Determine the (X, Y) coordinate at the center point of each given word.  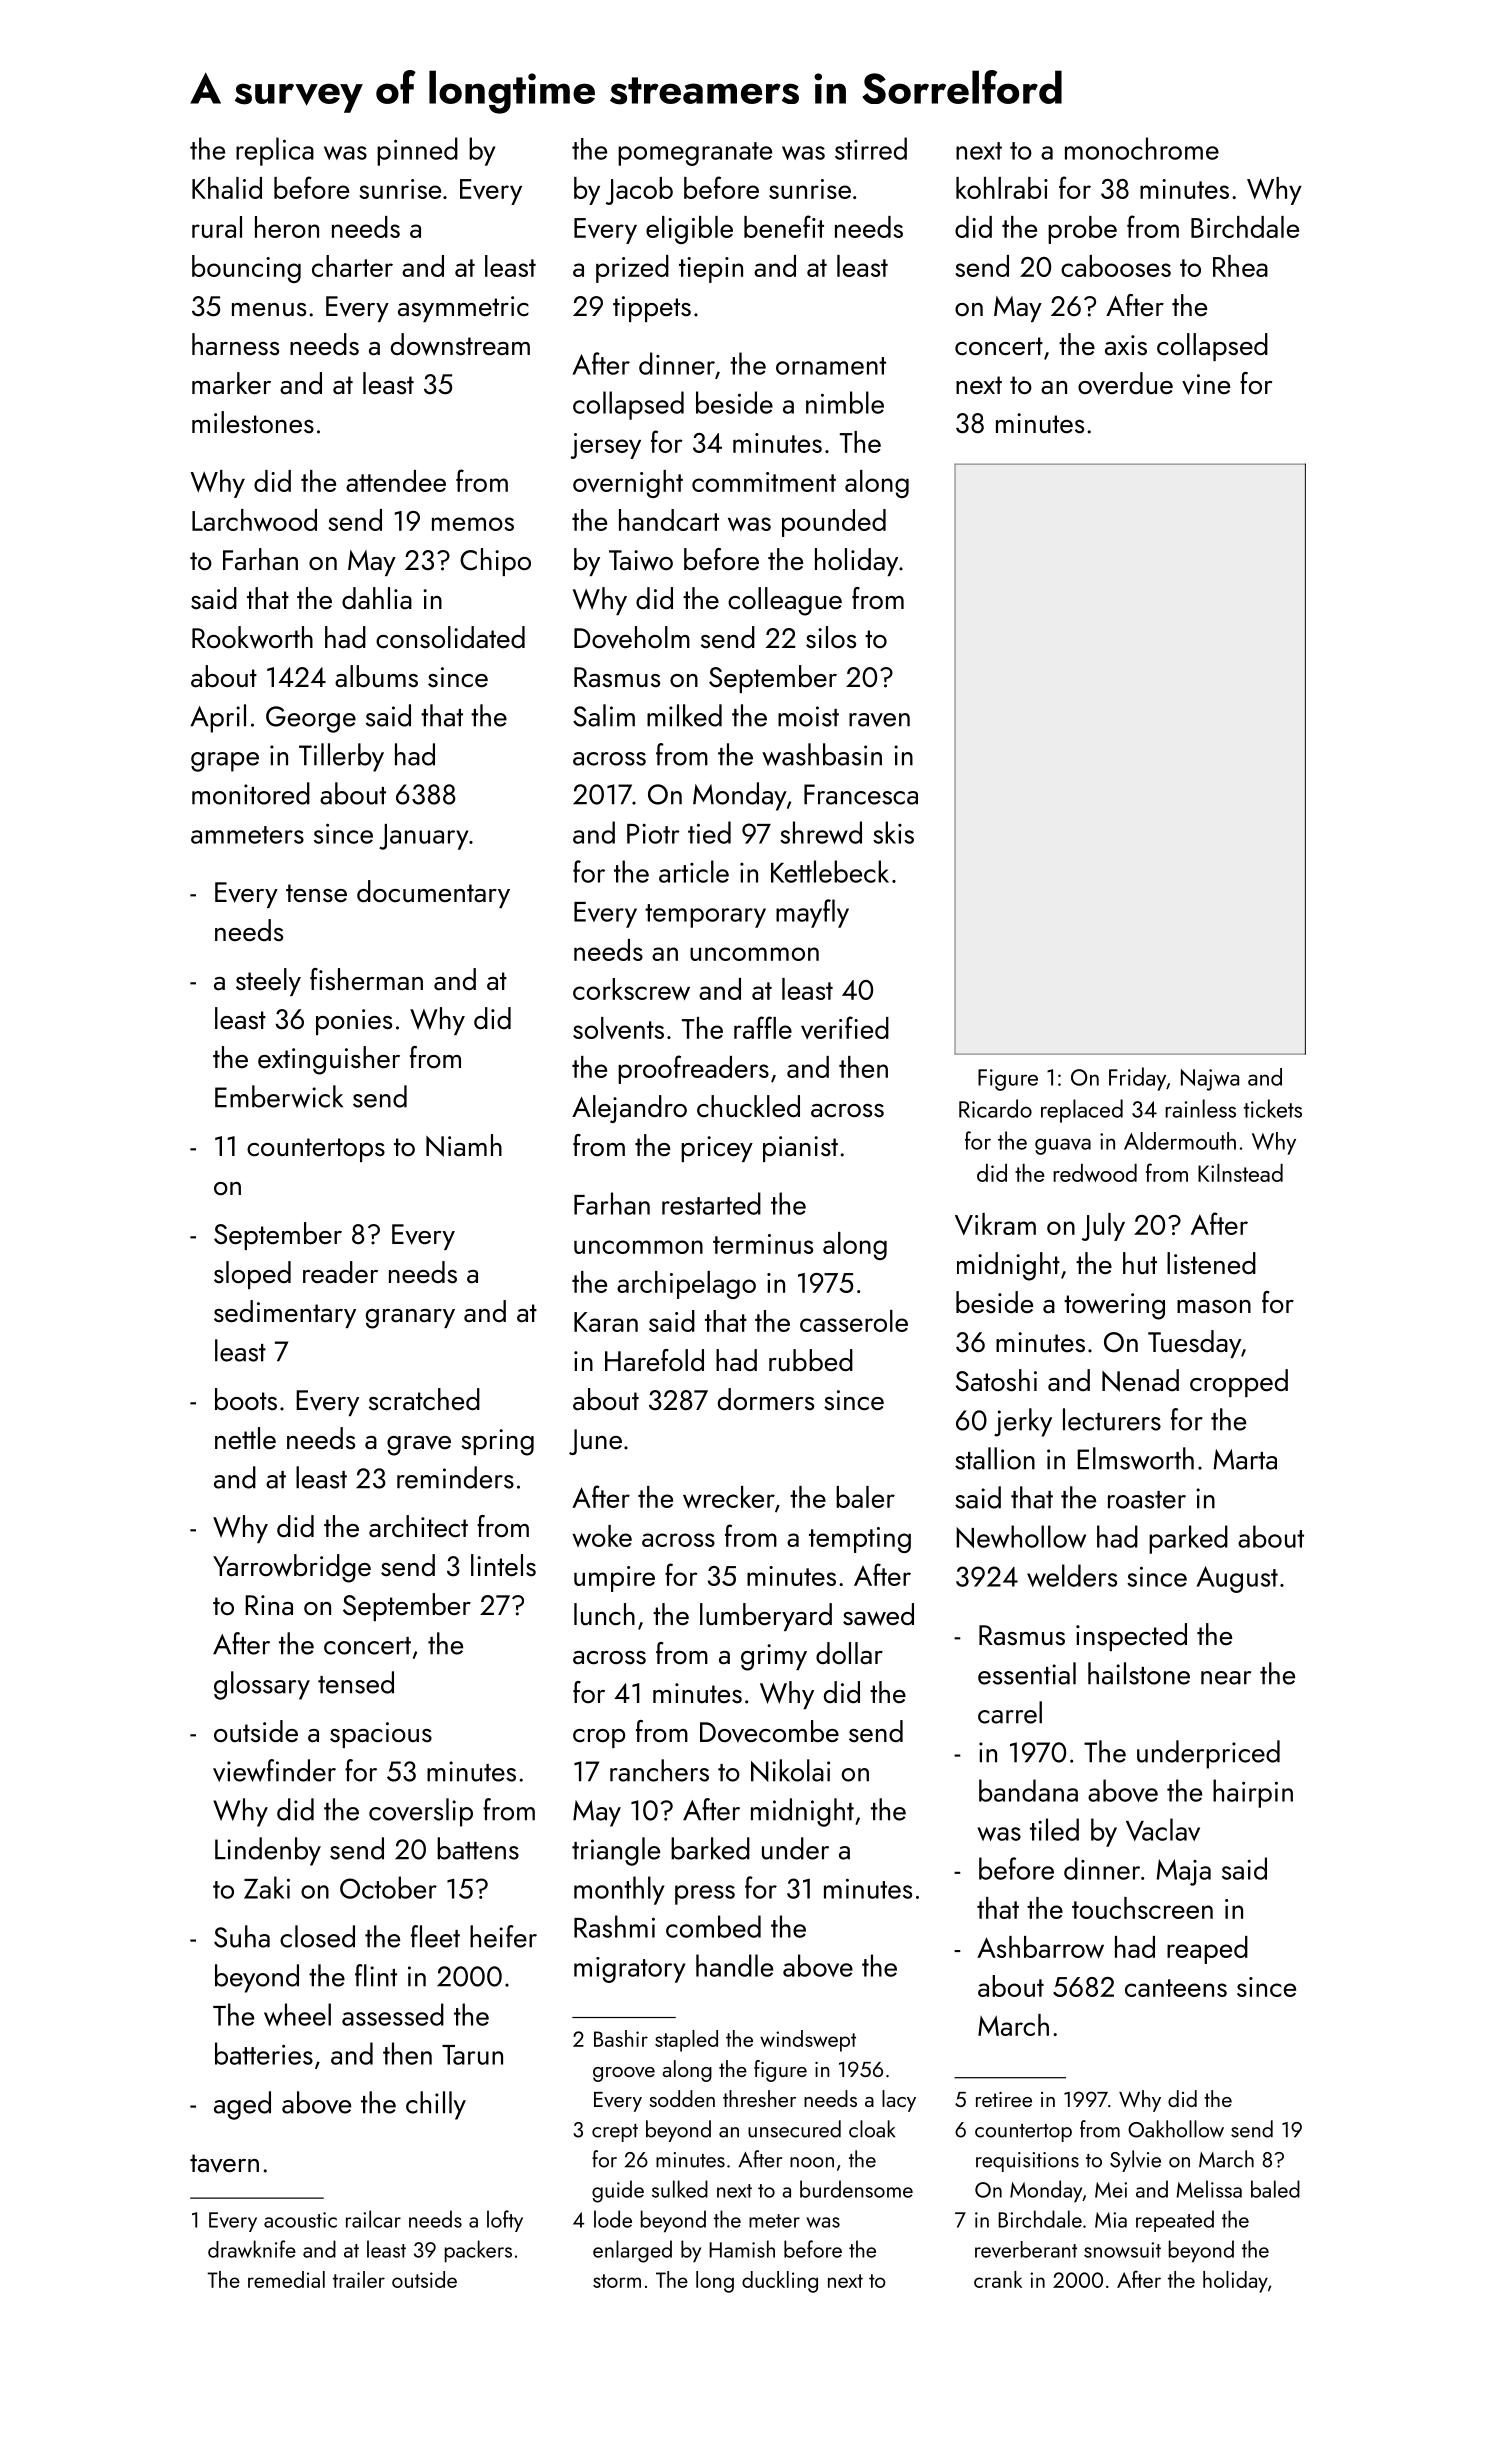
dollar (849, 1653)
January (423, 837)
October (388, 1887)
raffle (763, 1027)
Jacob (639, 191)
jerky (1023, 1422)
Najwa (1210, 1080)
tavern (224, 2163)
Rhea (1240, 266)
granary (410, 1319)
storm (617, 2281)
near (1226, 1678)
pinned (417, 151)
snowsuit (1122, 2250)
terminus (763, 1244)
